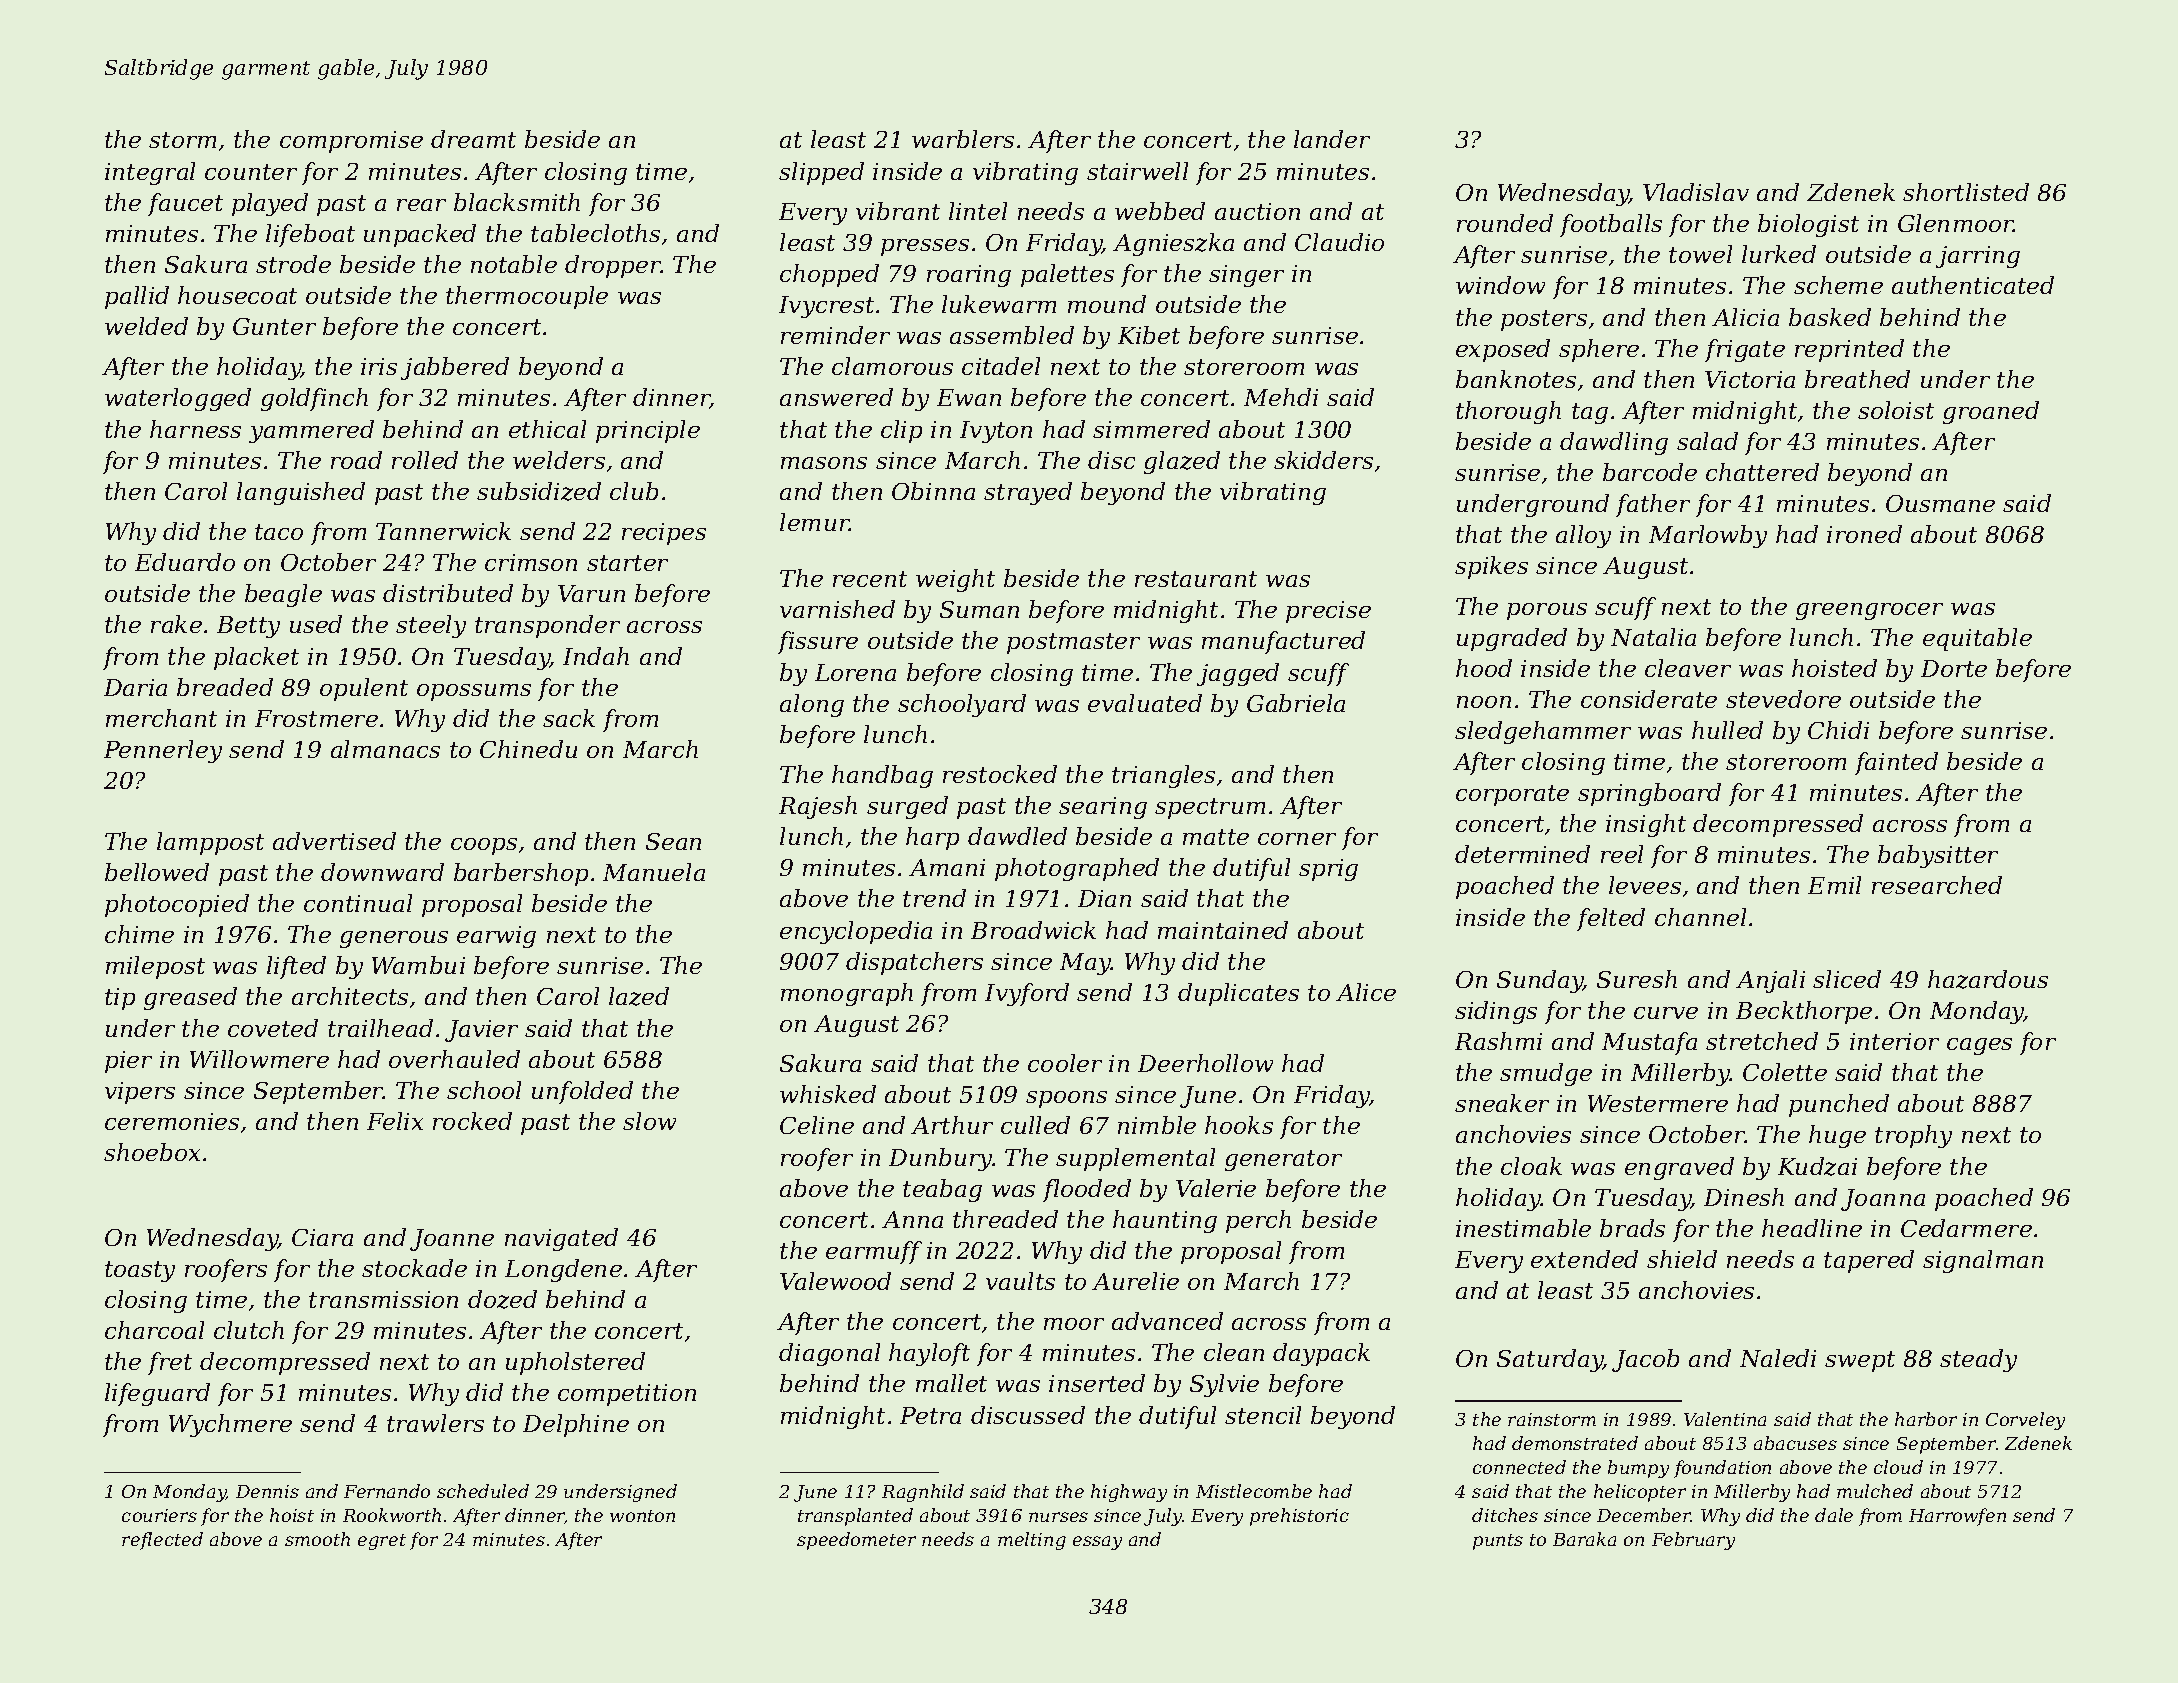 This image has height=1683, width=2178. What do you see at coordinates (185, 204) in the image?
I see `faucet` at bounding box center [185, 204].
